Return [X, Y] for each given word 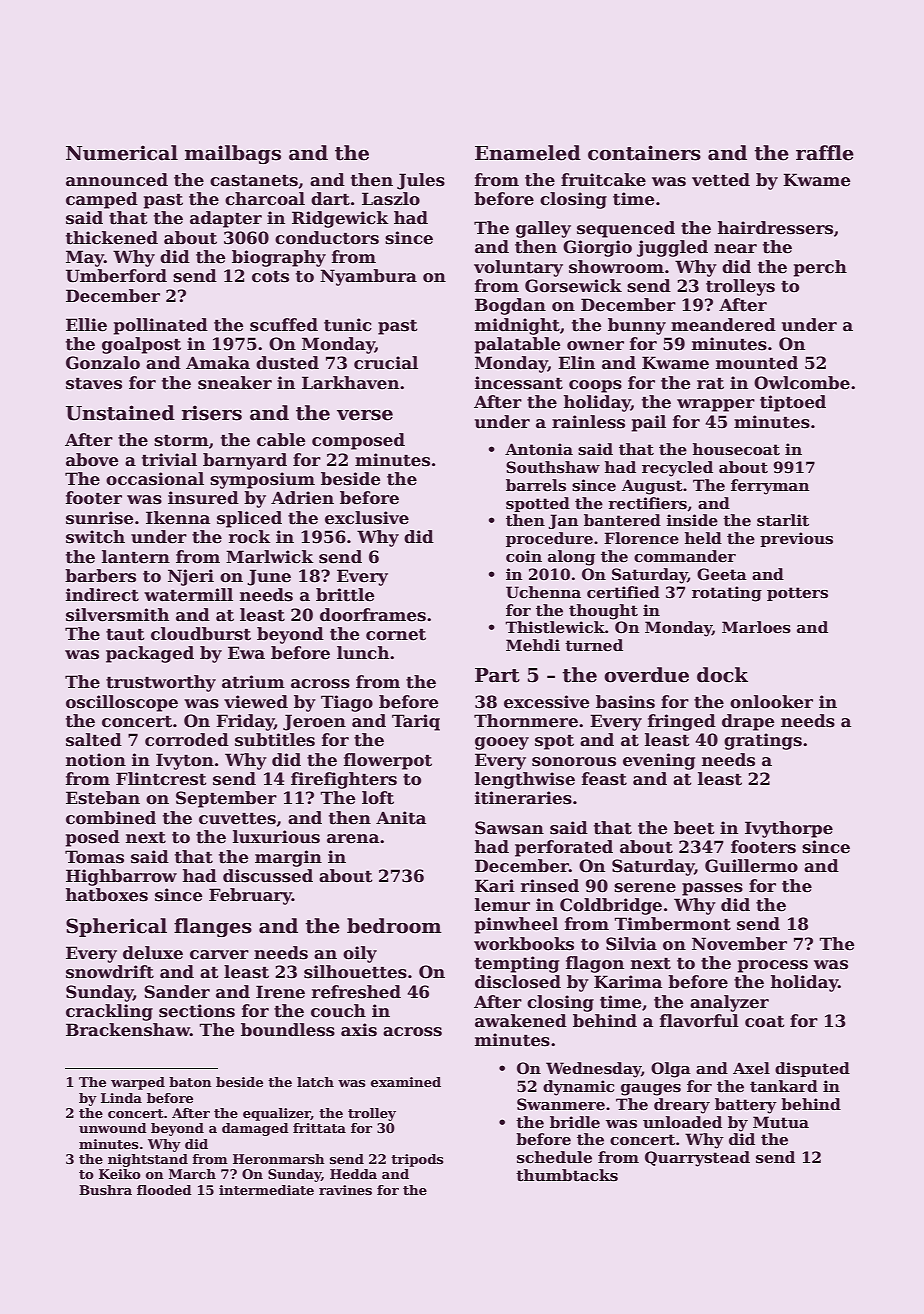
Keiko [120, 1174]
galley [543, 229]
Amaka [218, 363]
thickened [112, 238]
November [739, 944]
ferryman [770, 487]
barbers [100, 576]
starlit [783, 520]
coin [524, 556]
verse [365, 415]
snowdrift [110, 972]
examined [406, 1082]
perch [820, 268]
